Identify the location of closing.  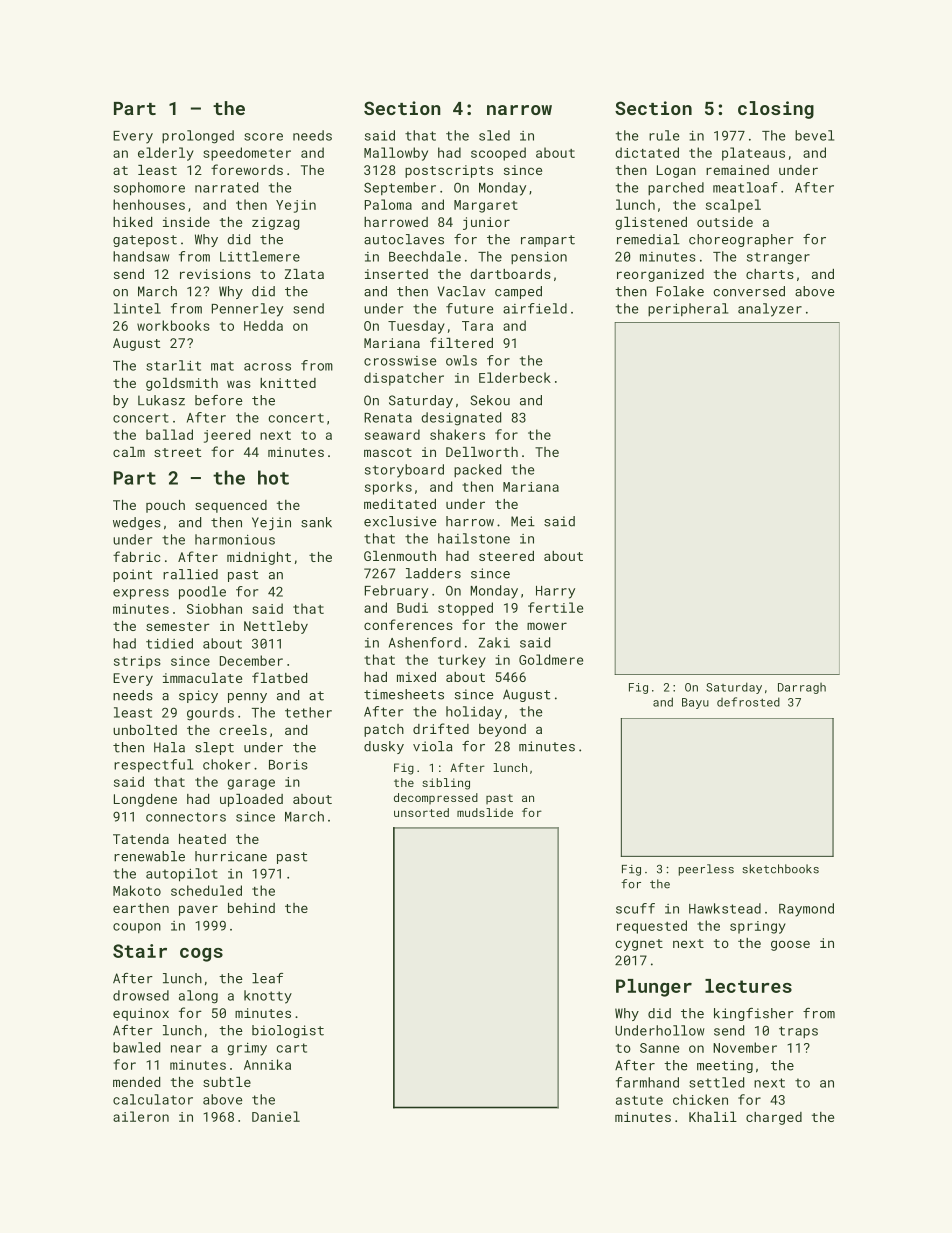
(776, 110).
